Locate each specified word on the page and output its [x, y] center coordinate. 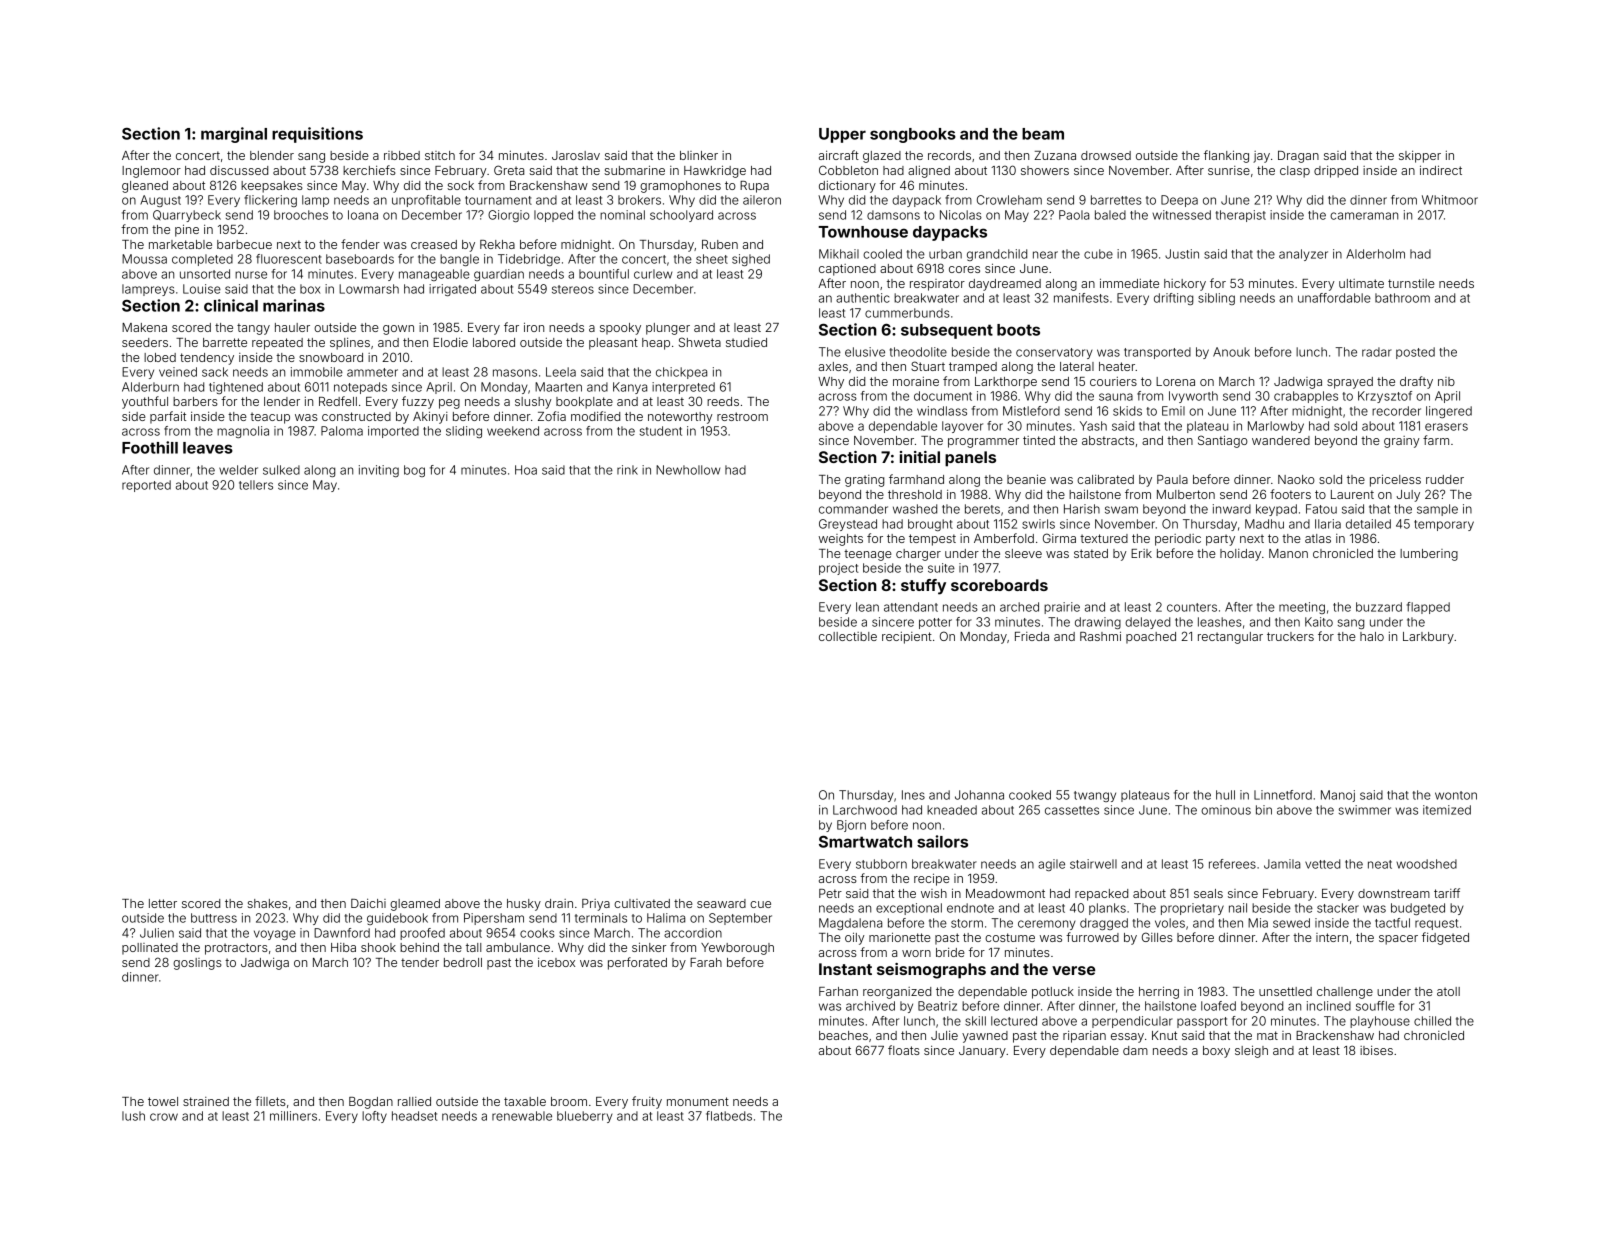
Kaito [1319, 622]
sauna [1116, 397]
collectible [848, 636]
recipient [907, 638]
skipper [1420, 157]
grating [864, 481]
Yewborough [737, 949]
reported [146, 486]
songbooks [913, 135]
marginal [234, 135]
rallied [414, 1101]
